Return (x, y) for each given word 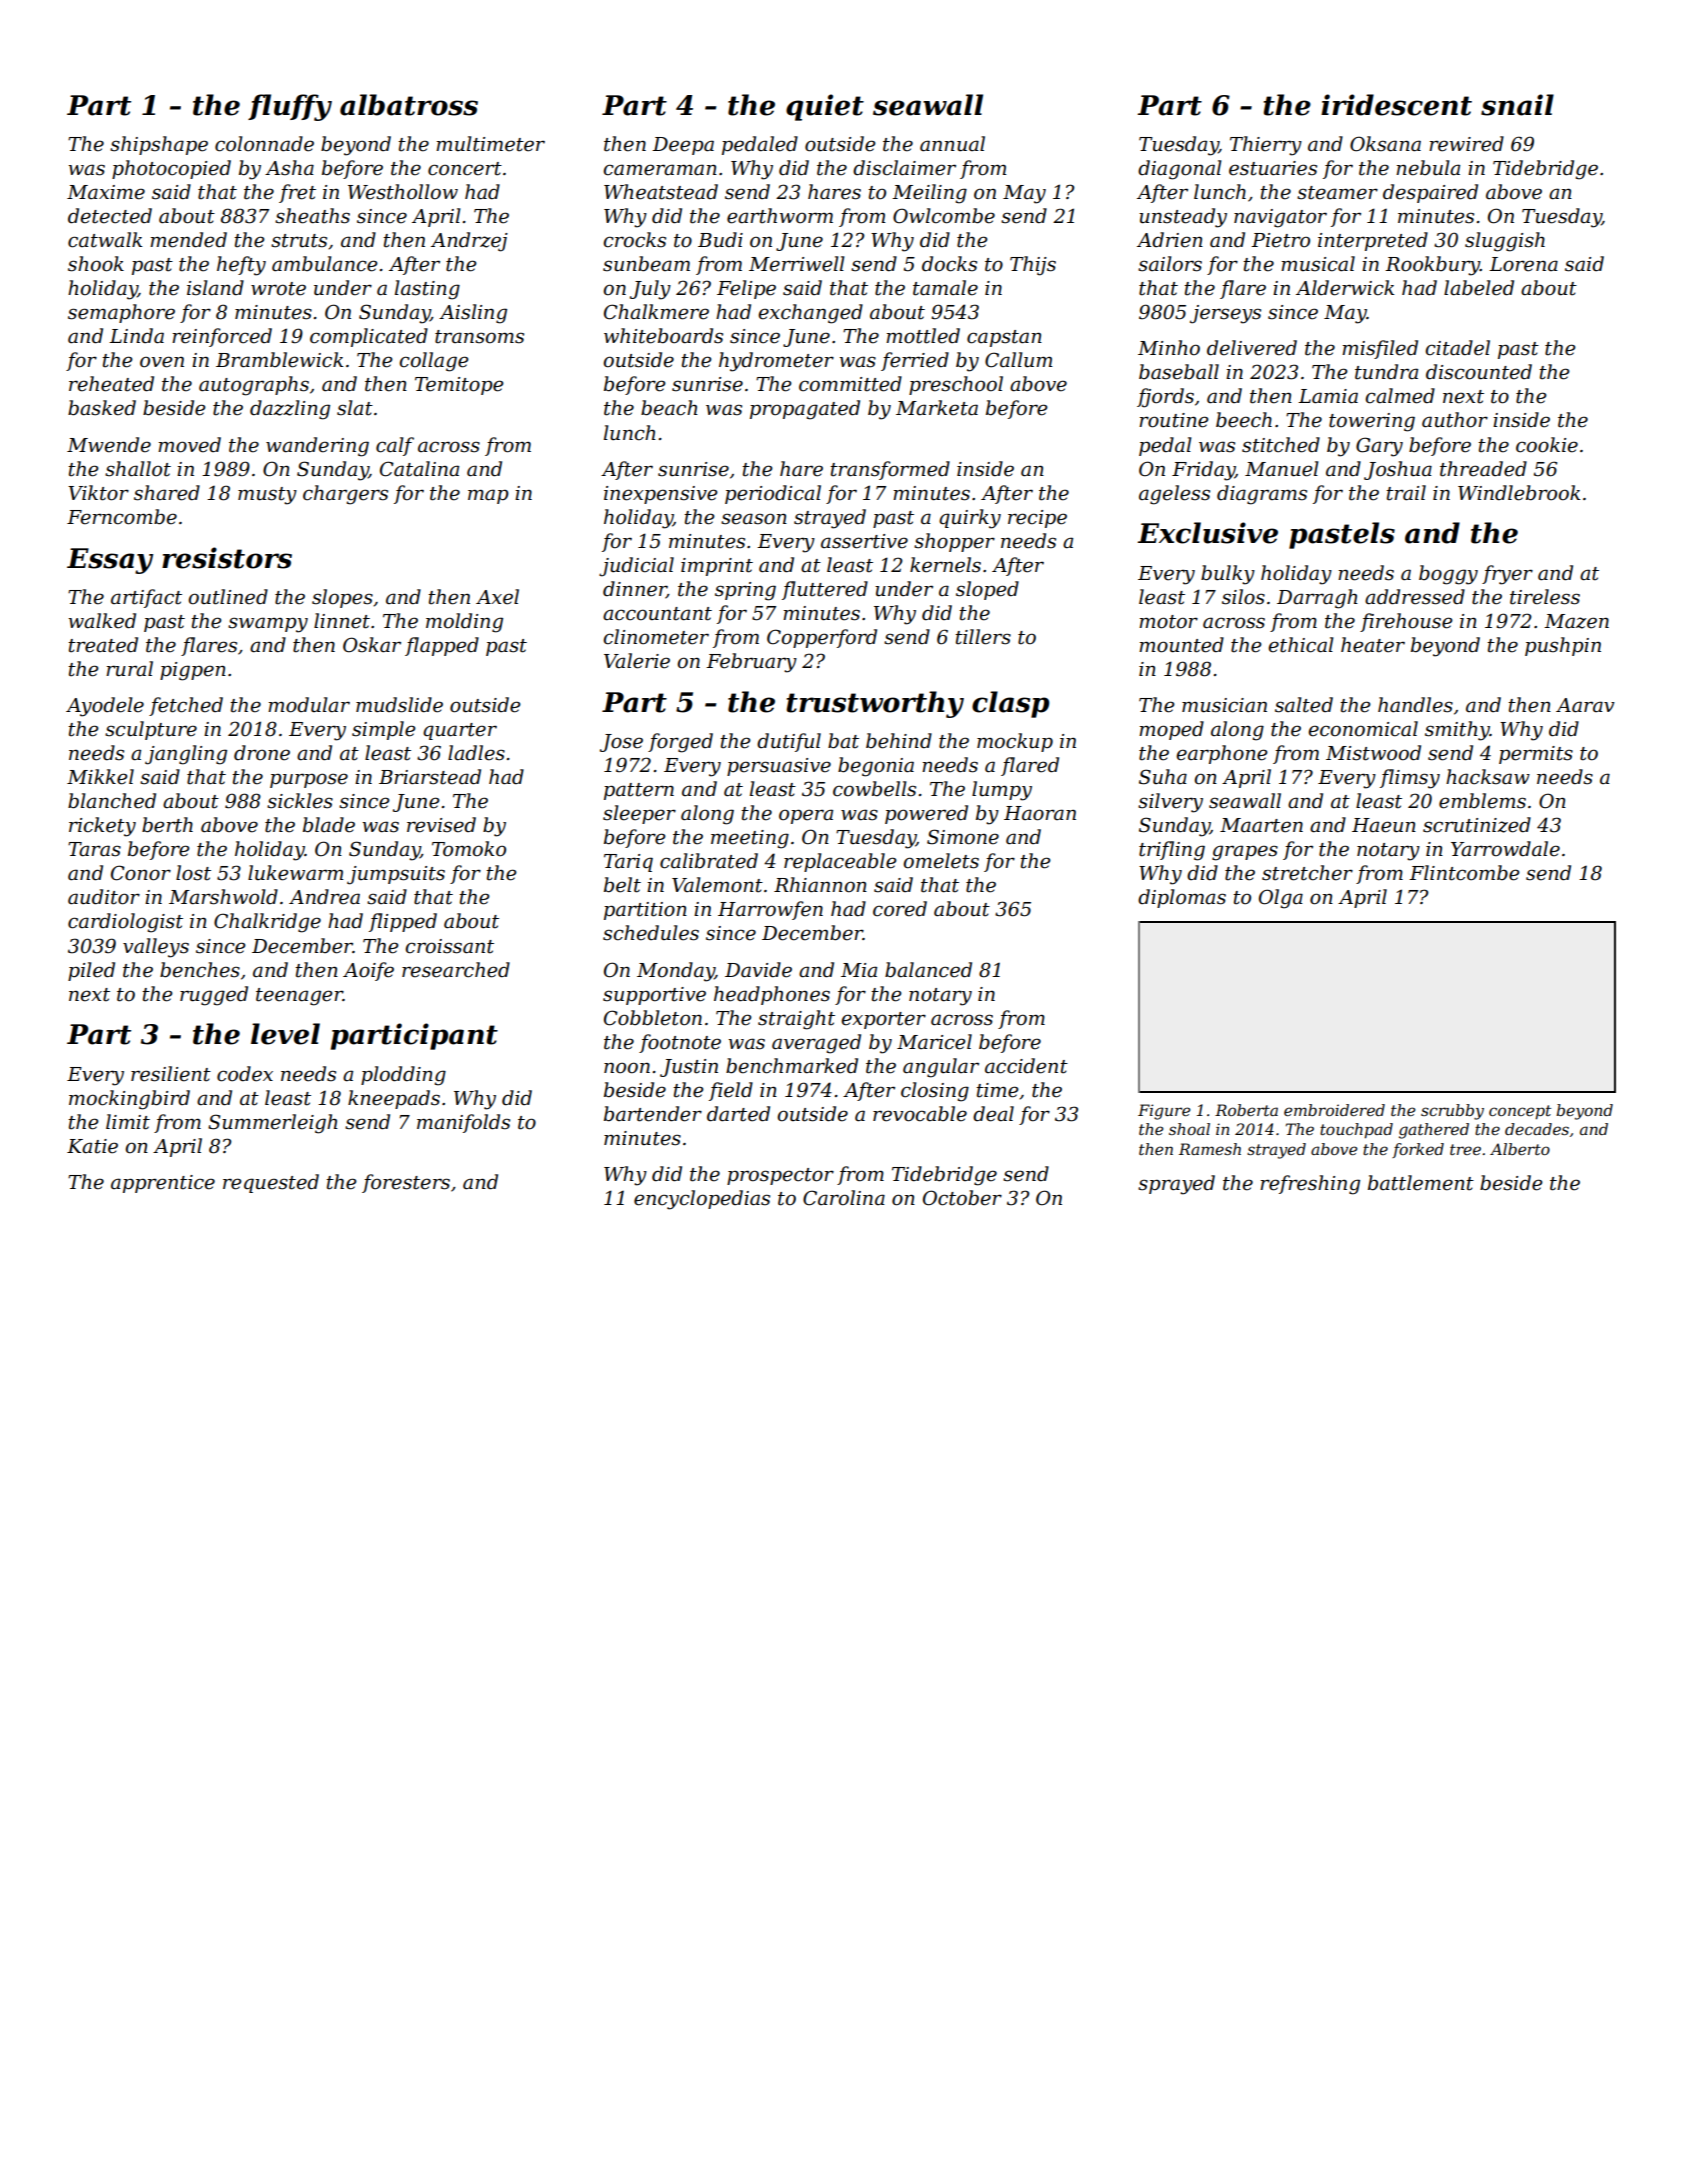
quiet (825, 107)
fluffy (290, 107)
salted (1304, 705)
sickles (300, 801)
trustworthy (875, 704)
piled (91, 971)
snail (1517, 105)
